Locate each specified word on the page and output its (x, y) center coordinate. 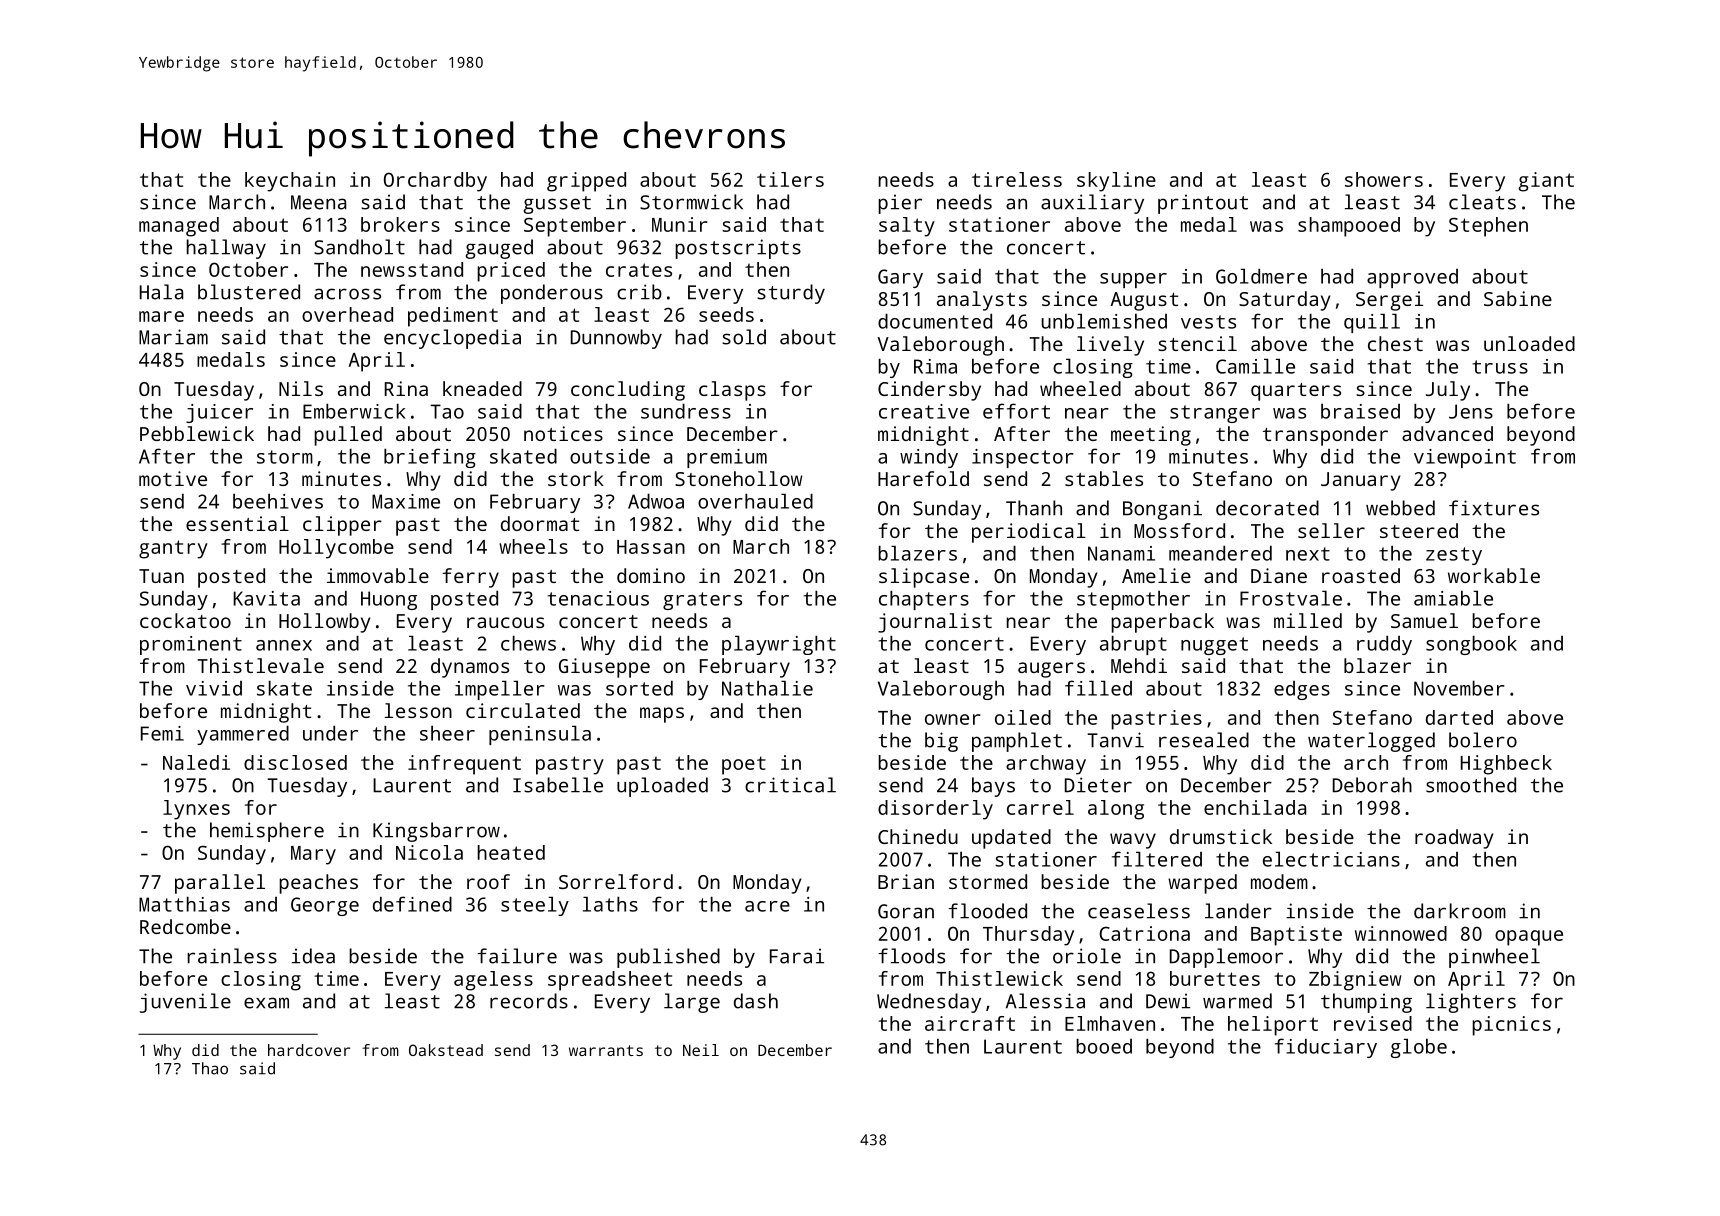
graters (702, 601)
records (529, 1001)
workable (1494, 575)
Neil (701, 1050)
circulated (523, 710)
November (1459, 688)
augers (1051, 670)
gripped (586, 182)
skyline (1116, 182)
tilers (790, 179)
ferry (471, 578)
